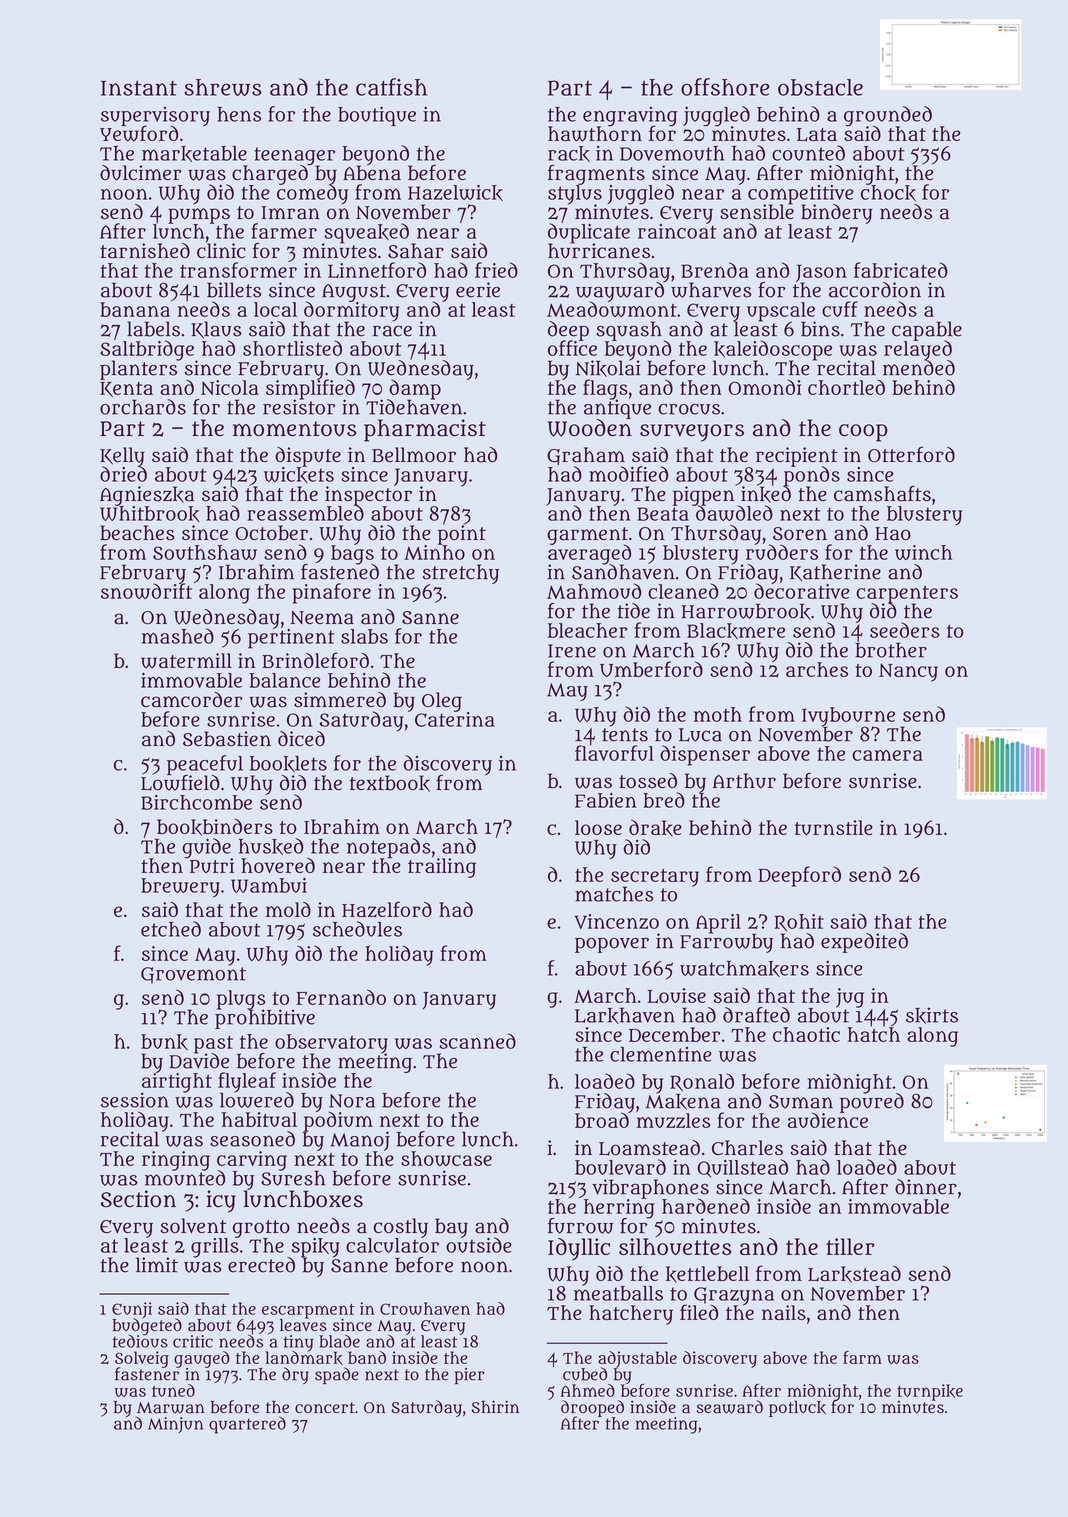 The width and height of the screenshot is (1068, 1517). Describe the element at coordinates (291, 213) in the screenshot. I see `Imran` at that location.
